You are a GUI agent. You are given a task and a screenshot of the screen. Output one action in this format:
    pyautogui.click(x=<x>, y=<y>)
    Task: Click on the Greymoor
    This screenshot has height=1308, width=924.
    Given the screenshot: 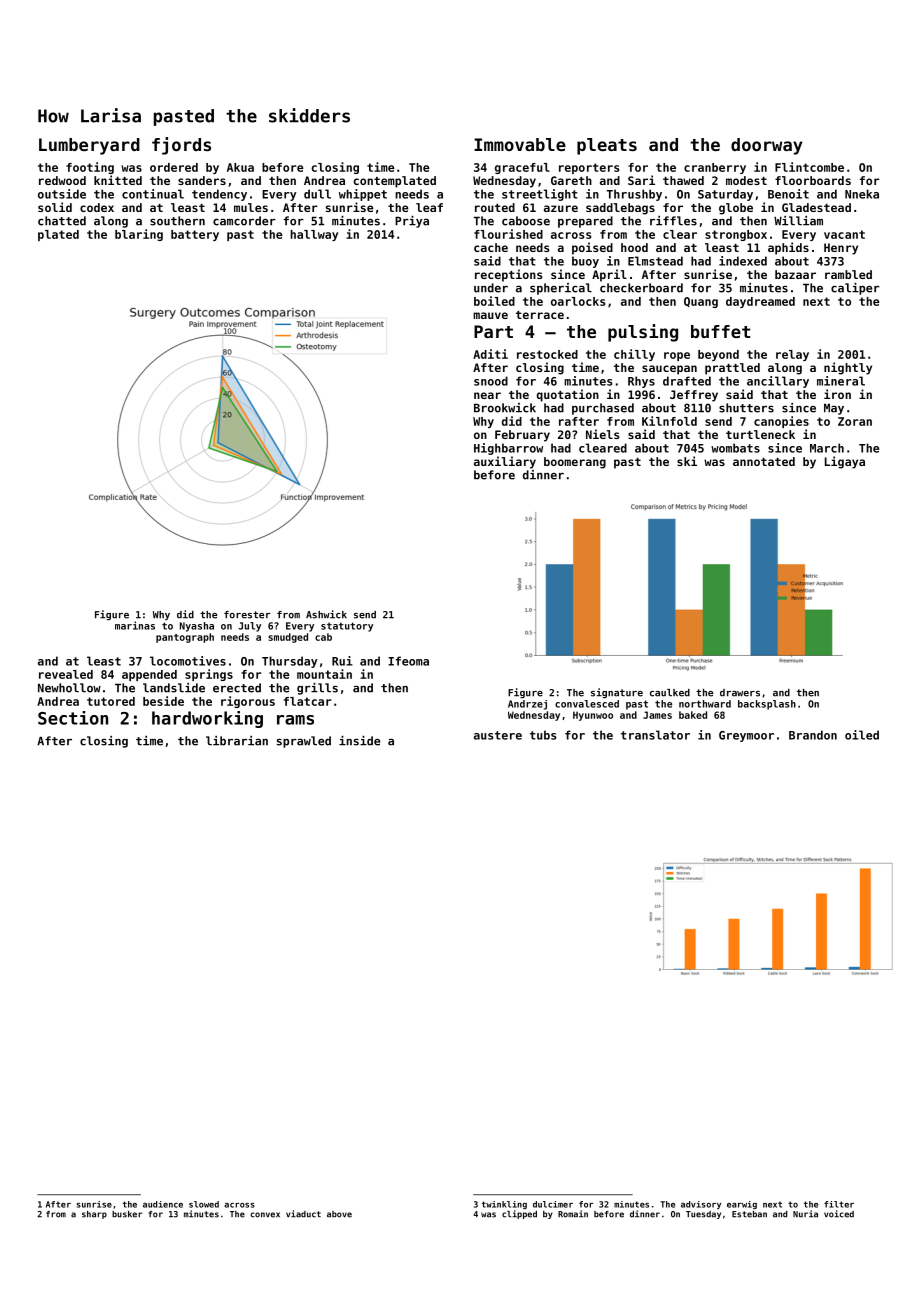 What is the action you would take?
    pyautogui.click(x=746, y=736)
